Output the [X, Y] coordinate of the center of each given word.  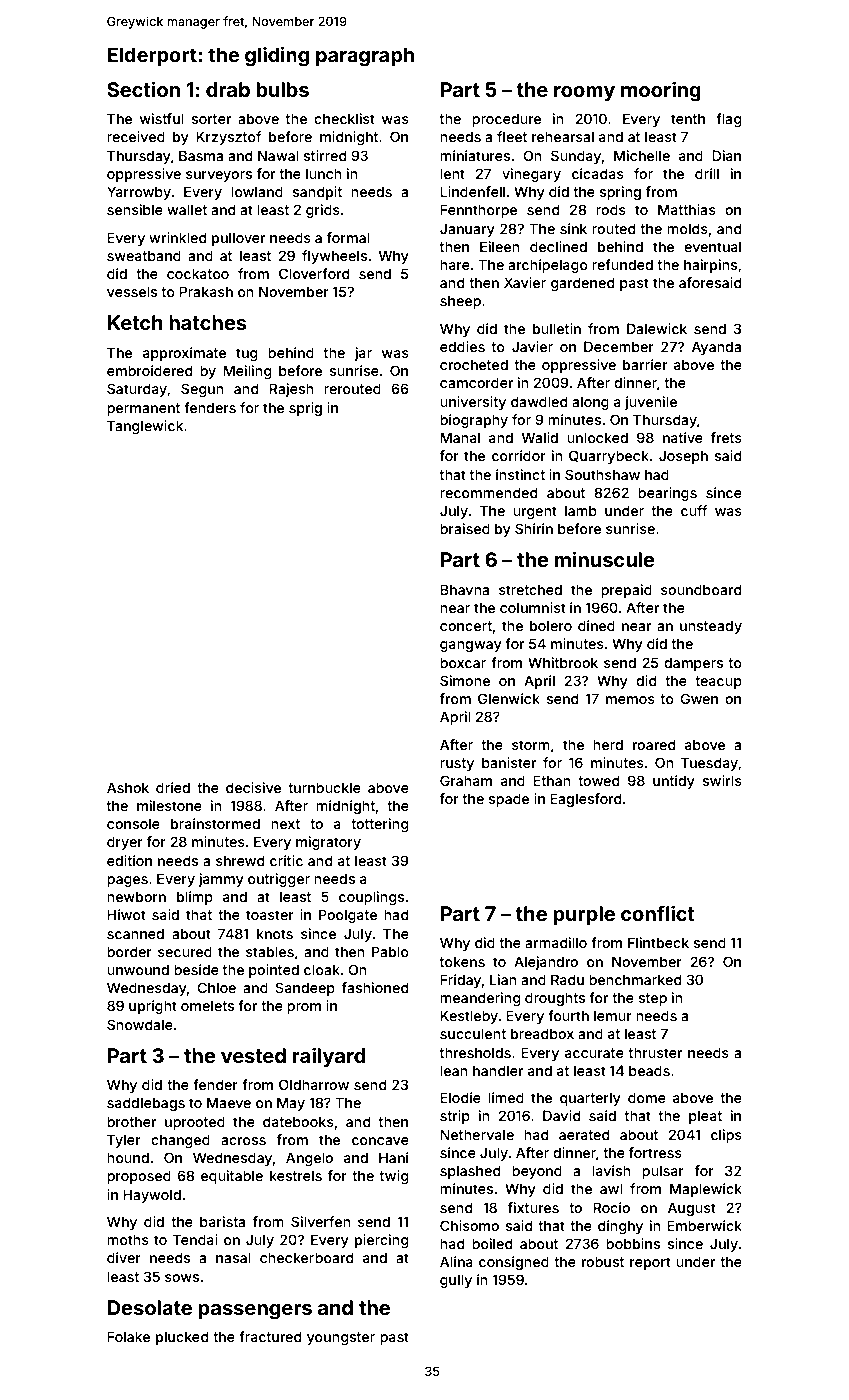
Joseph [683, 457]
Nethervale [477, 1134]
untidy [674, 782]
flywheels [334, 257]
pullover [238, 239]
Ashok [128, 787]
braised [465, 528]
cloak [322, 969]
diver [124, 1257]
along [590, 403]
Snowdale [140, 1024]
